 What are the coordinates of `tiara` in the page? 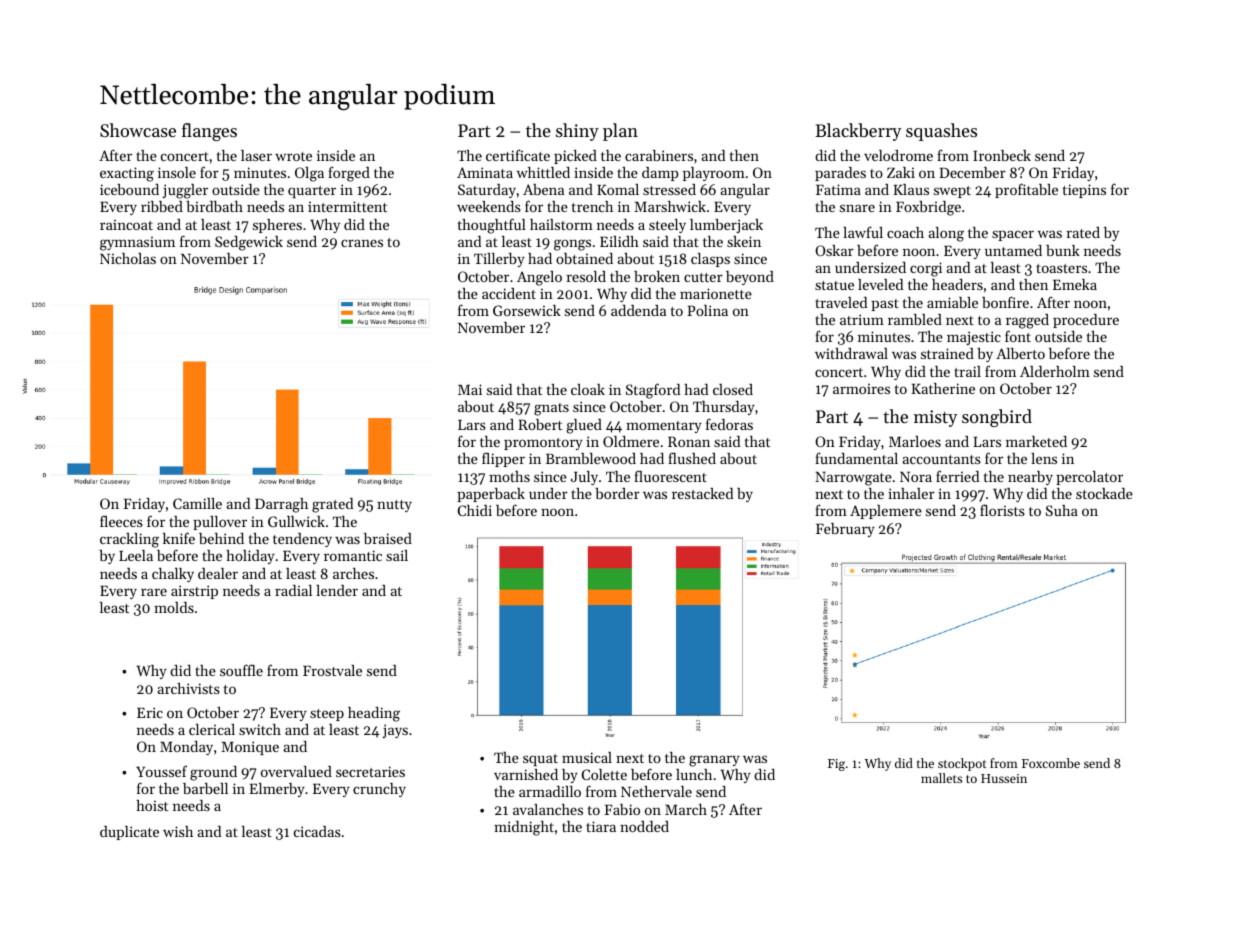 It's located at (601, 826).
